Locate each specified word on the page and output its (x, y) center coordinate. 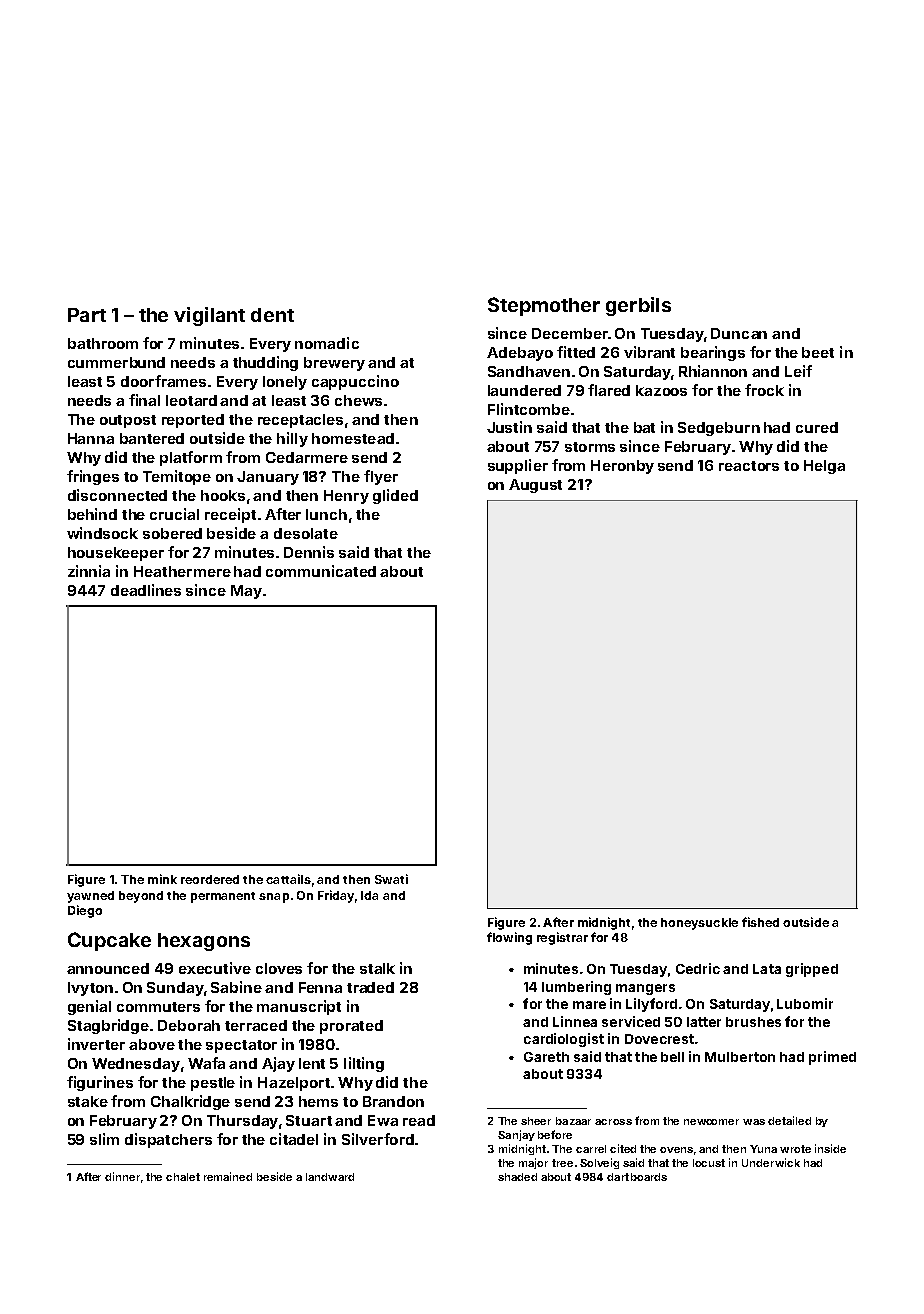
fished (760, 922)
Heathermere (182, 571)
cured (817, 427)
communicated (321, 571)
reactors (749, 466)
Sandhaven (529, 371)
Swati (391, 879)
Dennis (309, 552)
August (535, 486)
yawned (90, 897)
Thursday (242, 1122)
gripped (812, 970)
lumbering (576, 988)
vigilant (209, 316)
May (246, 592)
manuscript (299, 1007)
